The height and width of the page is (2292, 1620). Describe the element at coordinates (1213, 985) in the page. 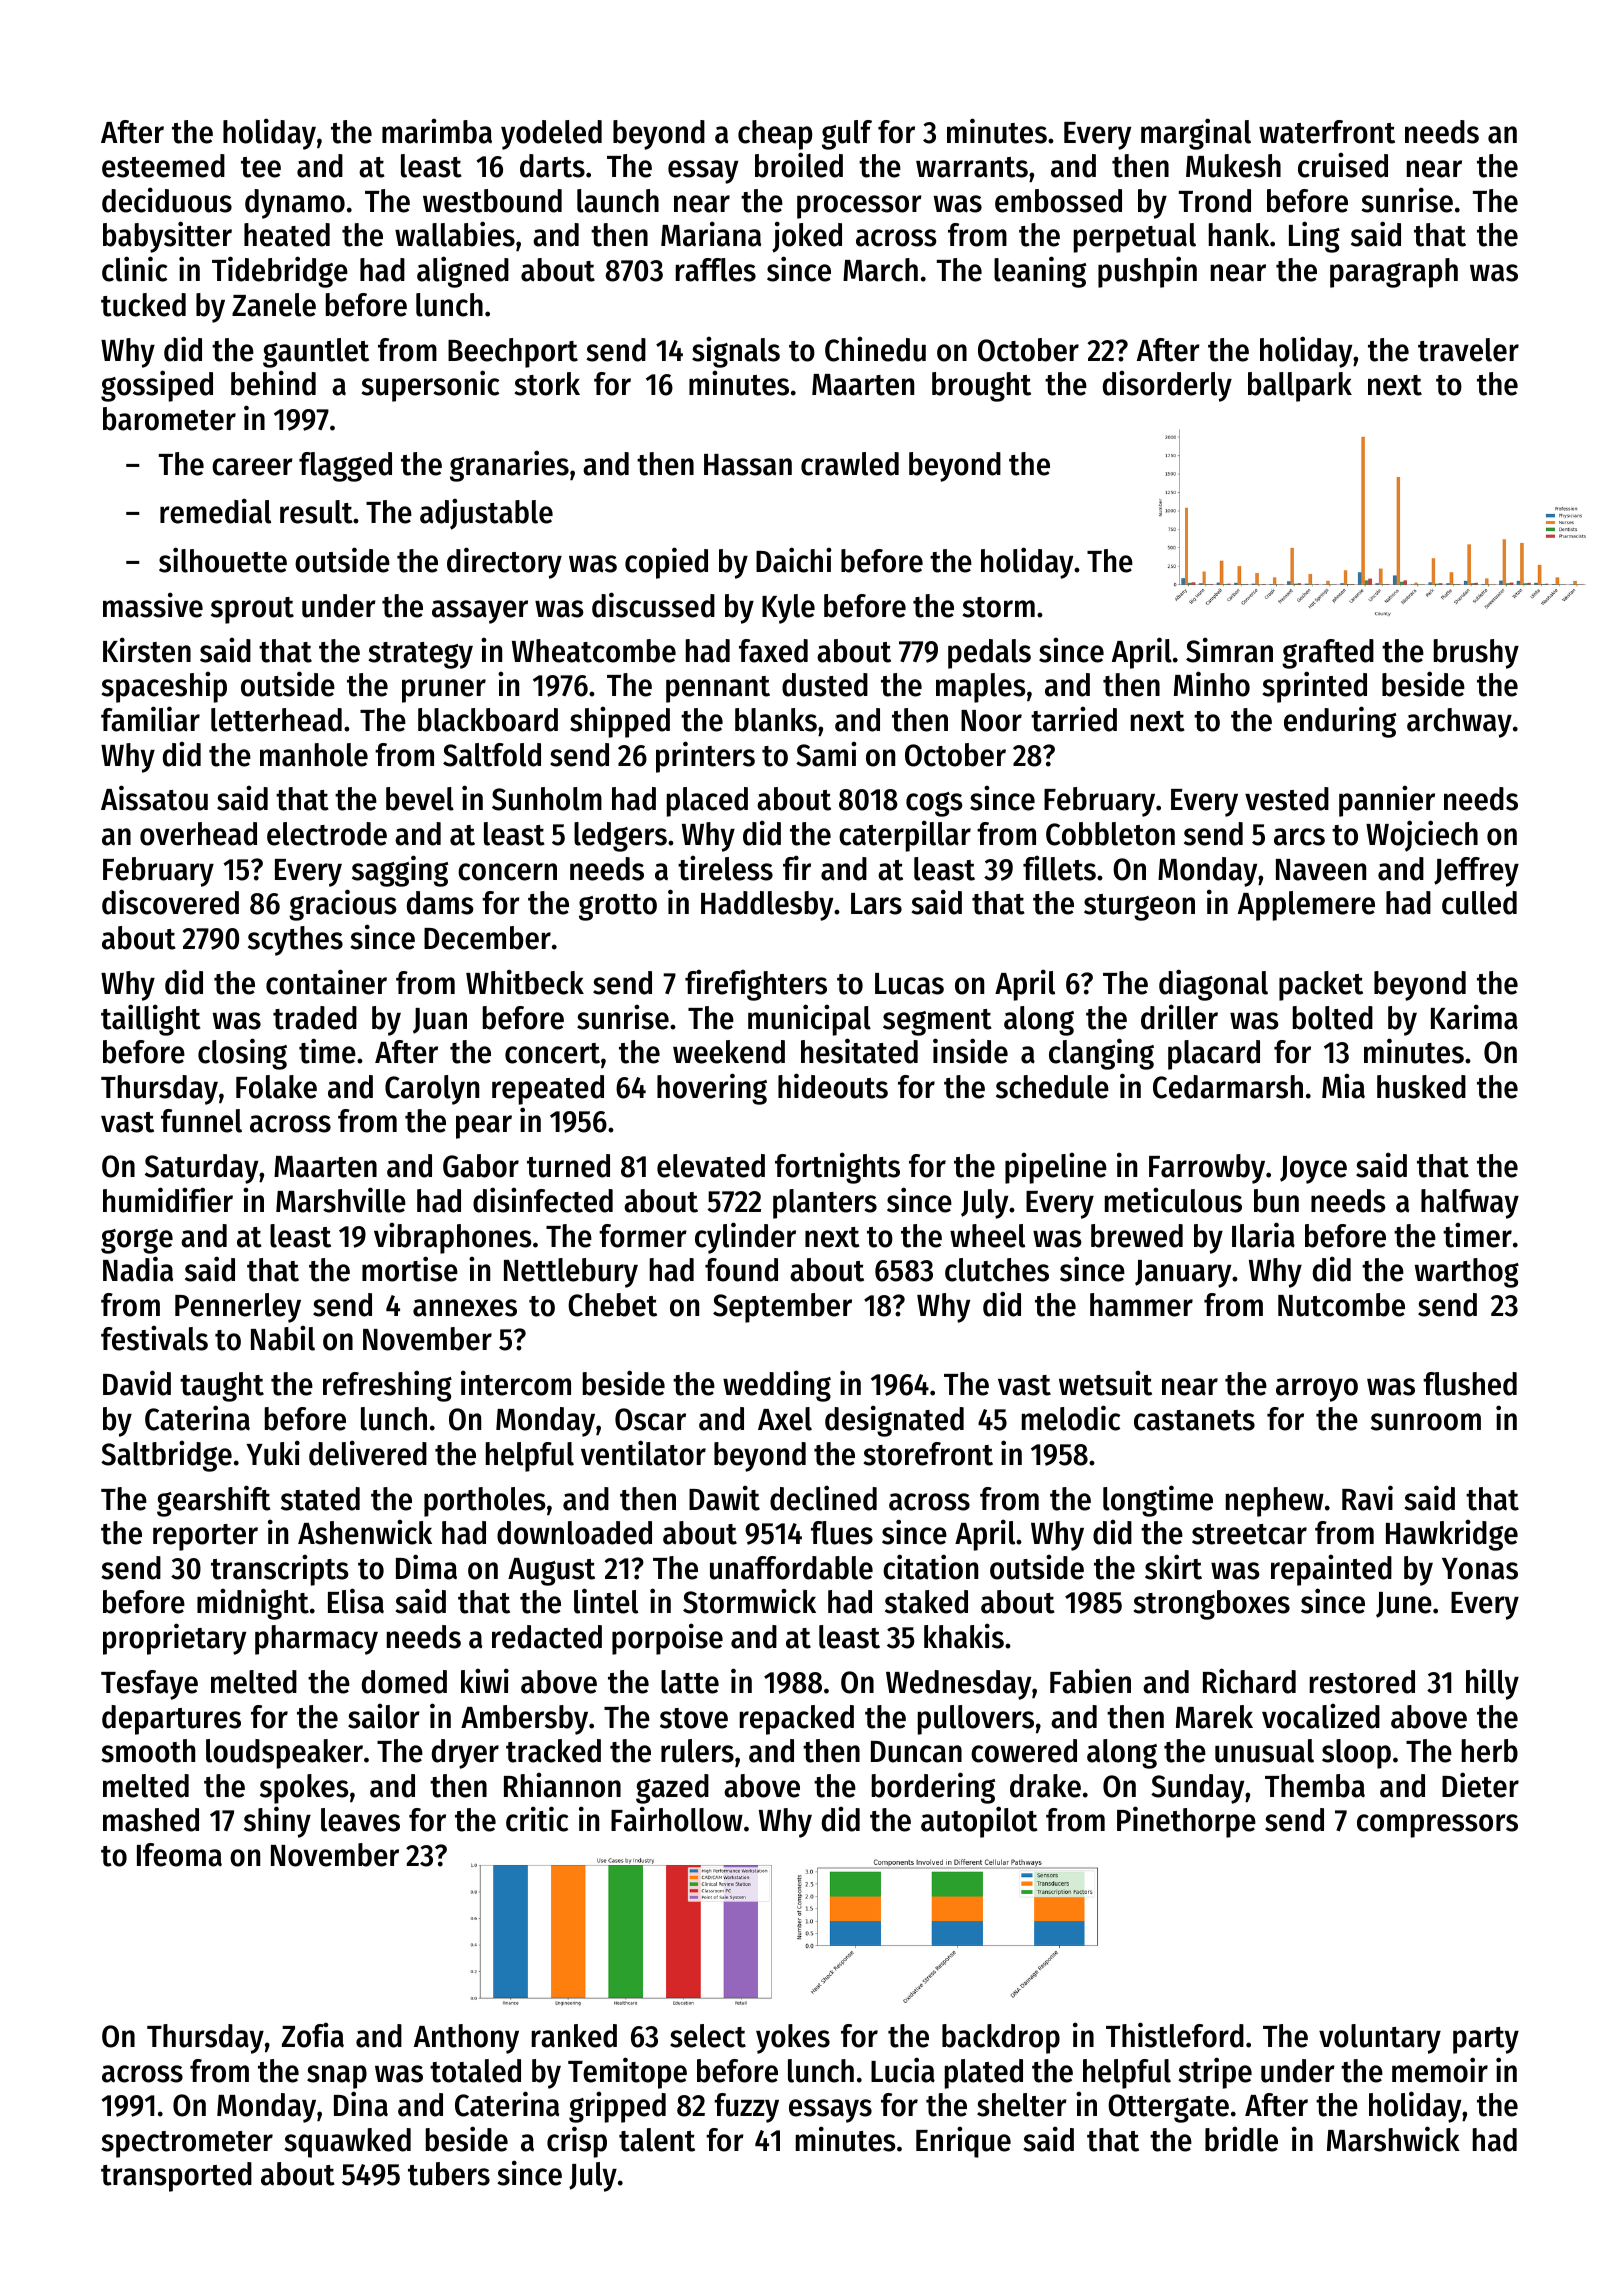

I see `diagonal` at that location.
